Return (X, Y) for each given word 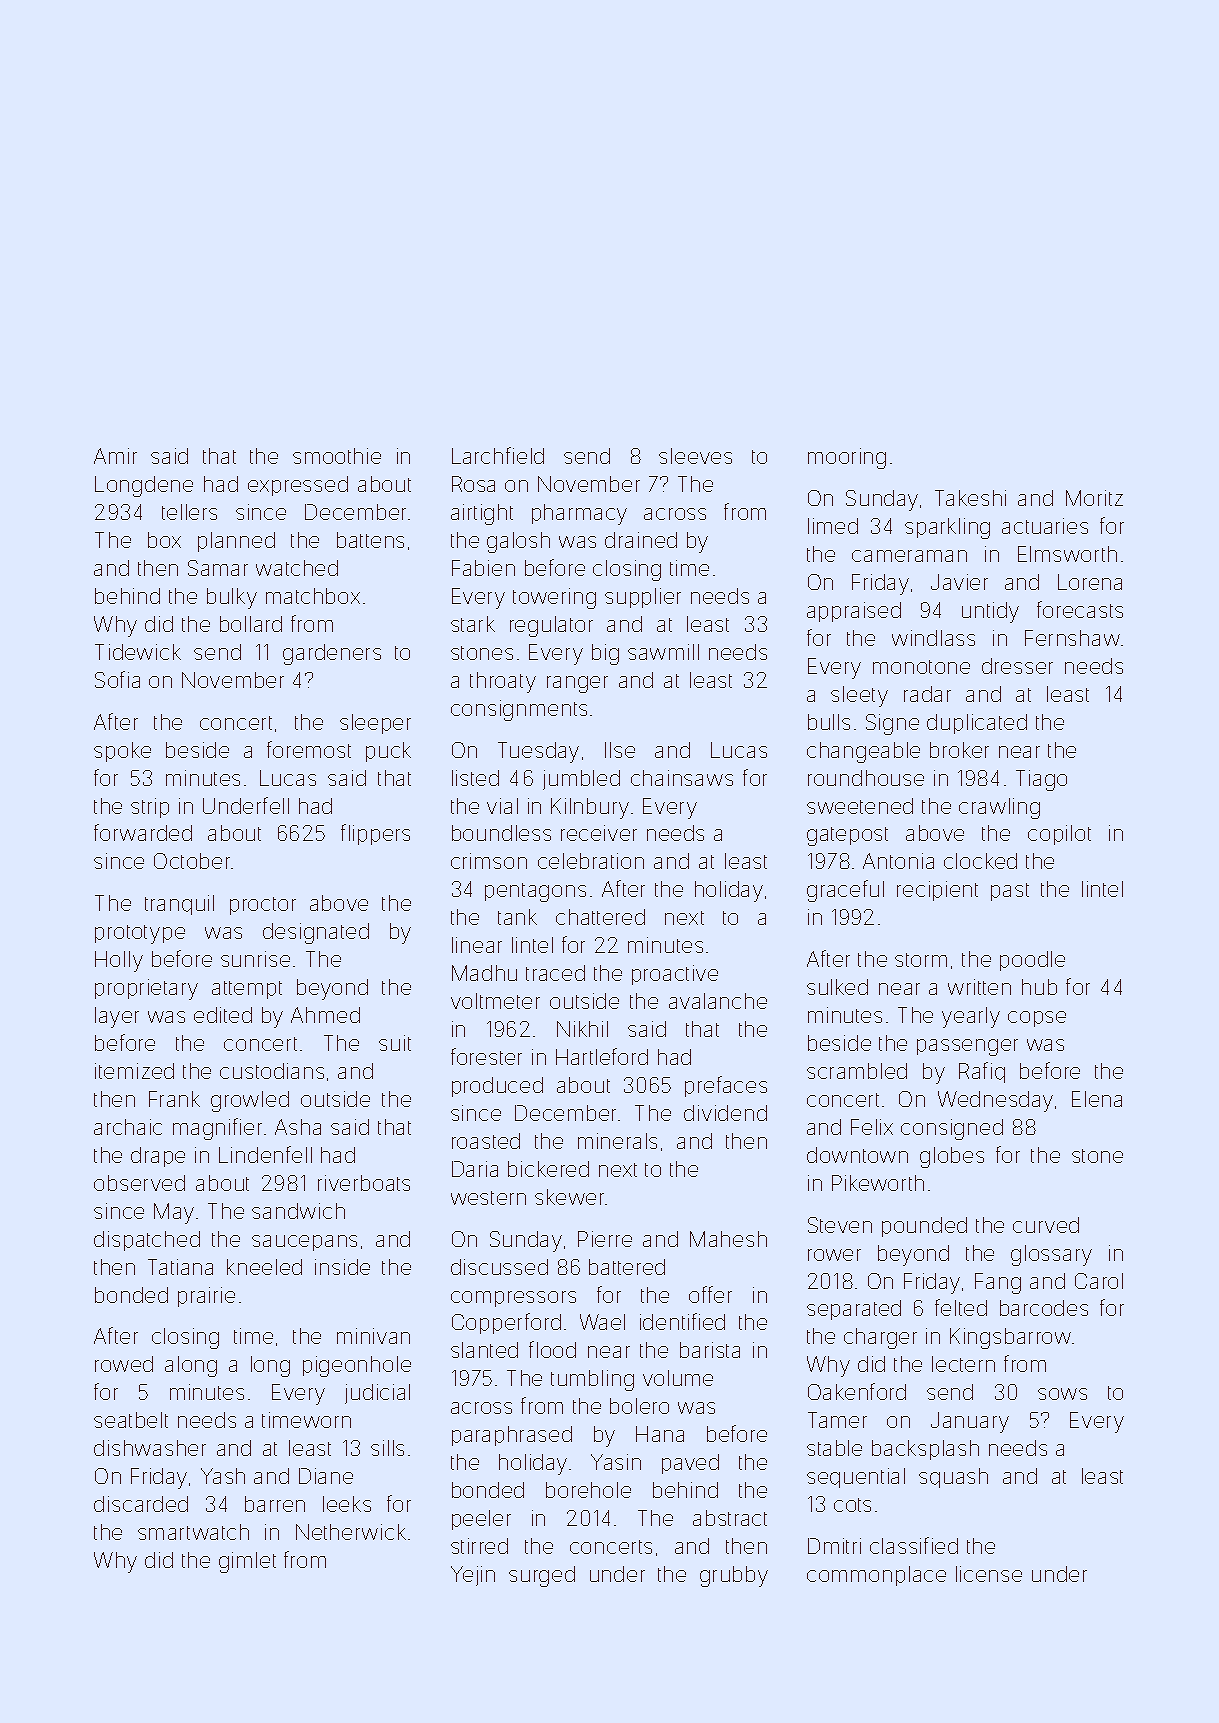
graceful (845, 891)
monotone (921, 667)
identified (682, 1321)
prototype (140, 934)
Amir (115, 456)
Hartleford (602, 1056)
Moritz (1094, 498)
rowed (124, 1364)
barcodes (1044, 1308)
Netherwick (351, 1532)
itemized (134, 1071)
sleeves (695, 456)
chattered (600, 917)
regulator (551, 626)
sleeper (375, 724)
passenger (967, 1047)
